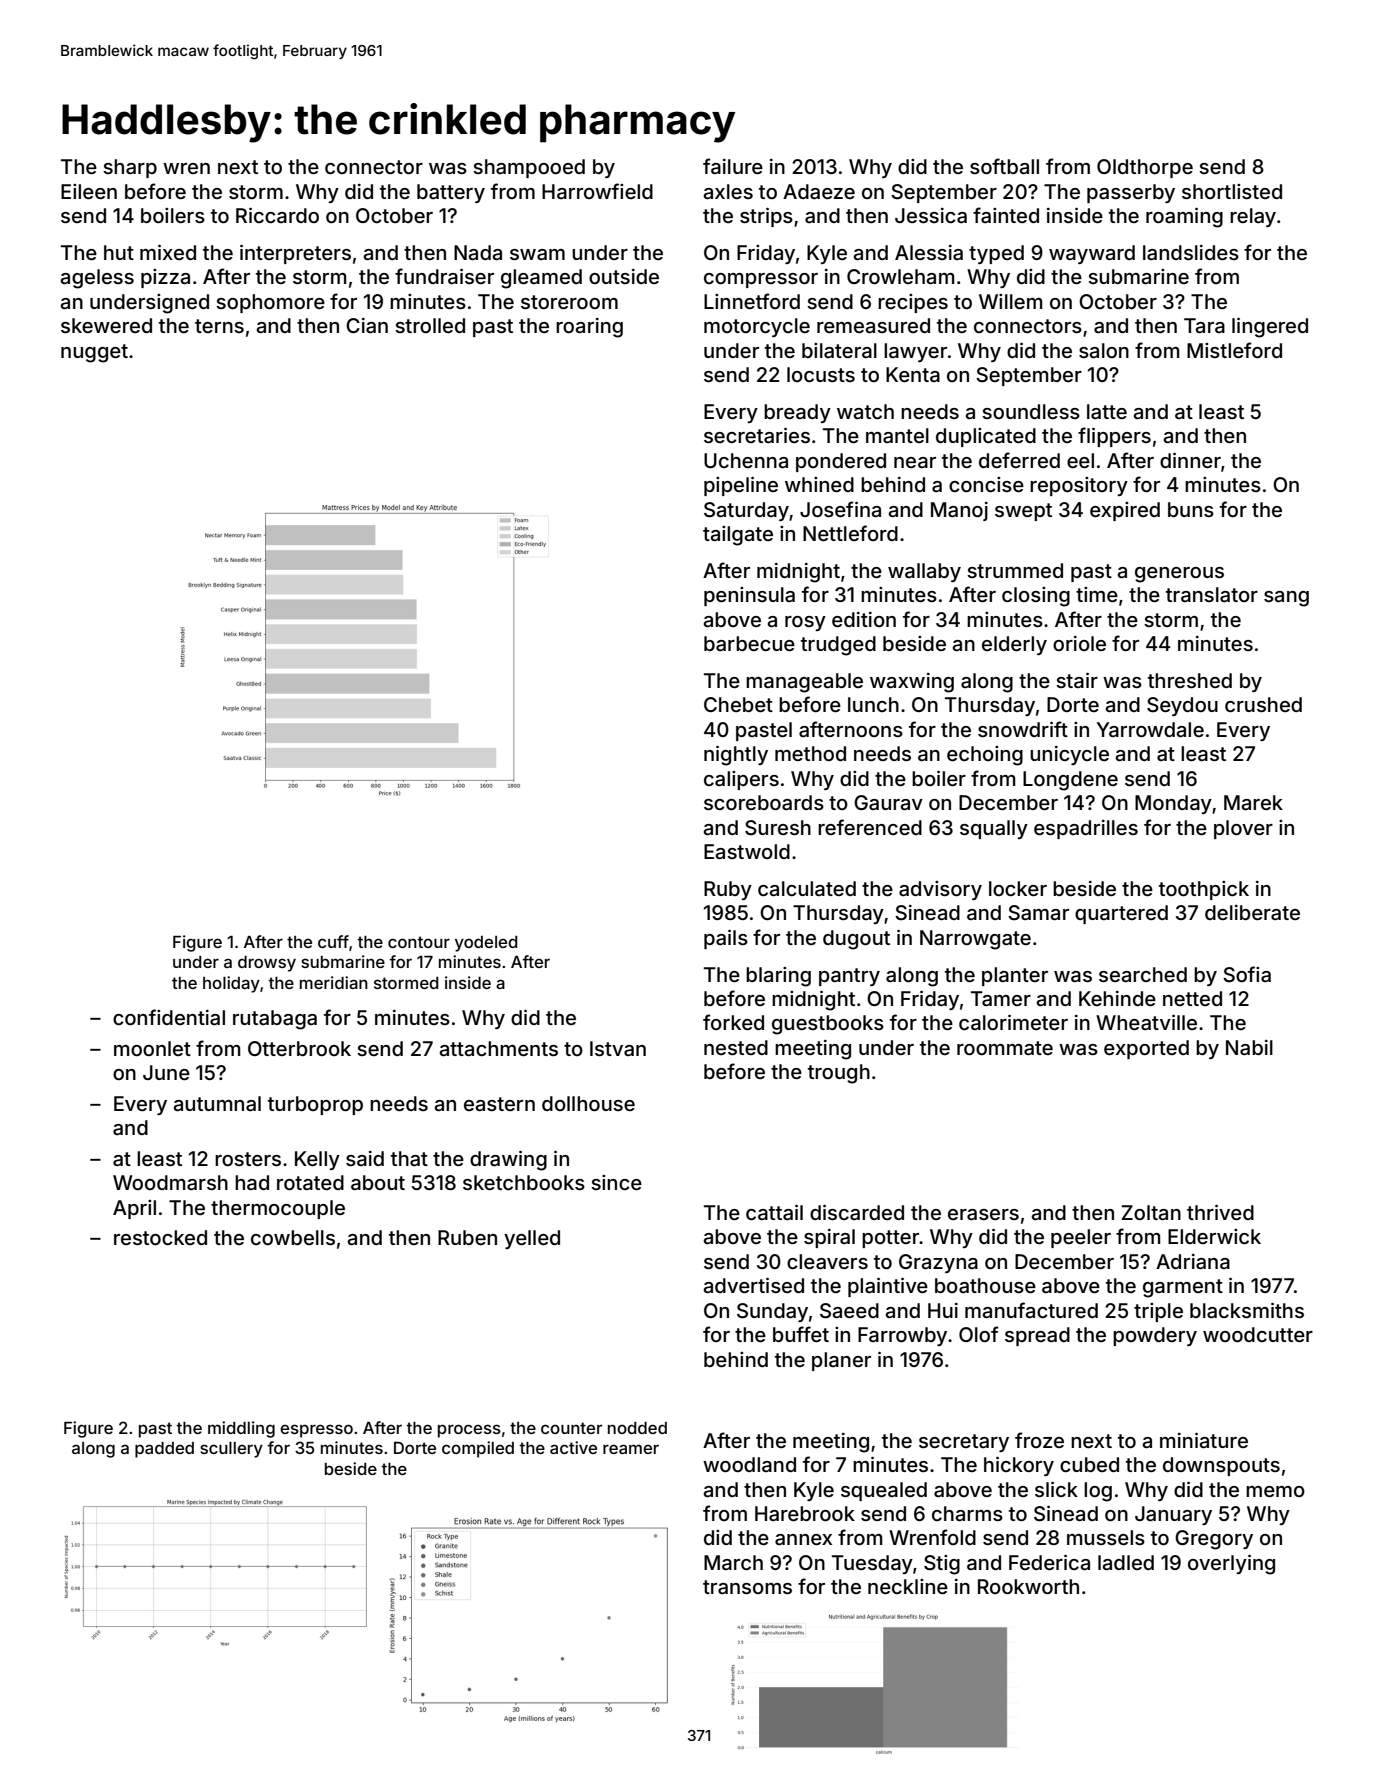  I want to click on scullery, so click(231, 1450).
